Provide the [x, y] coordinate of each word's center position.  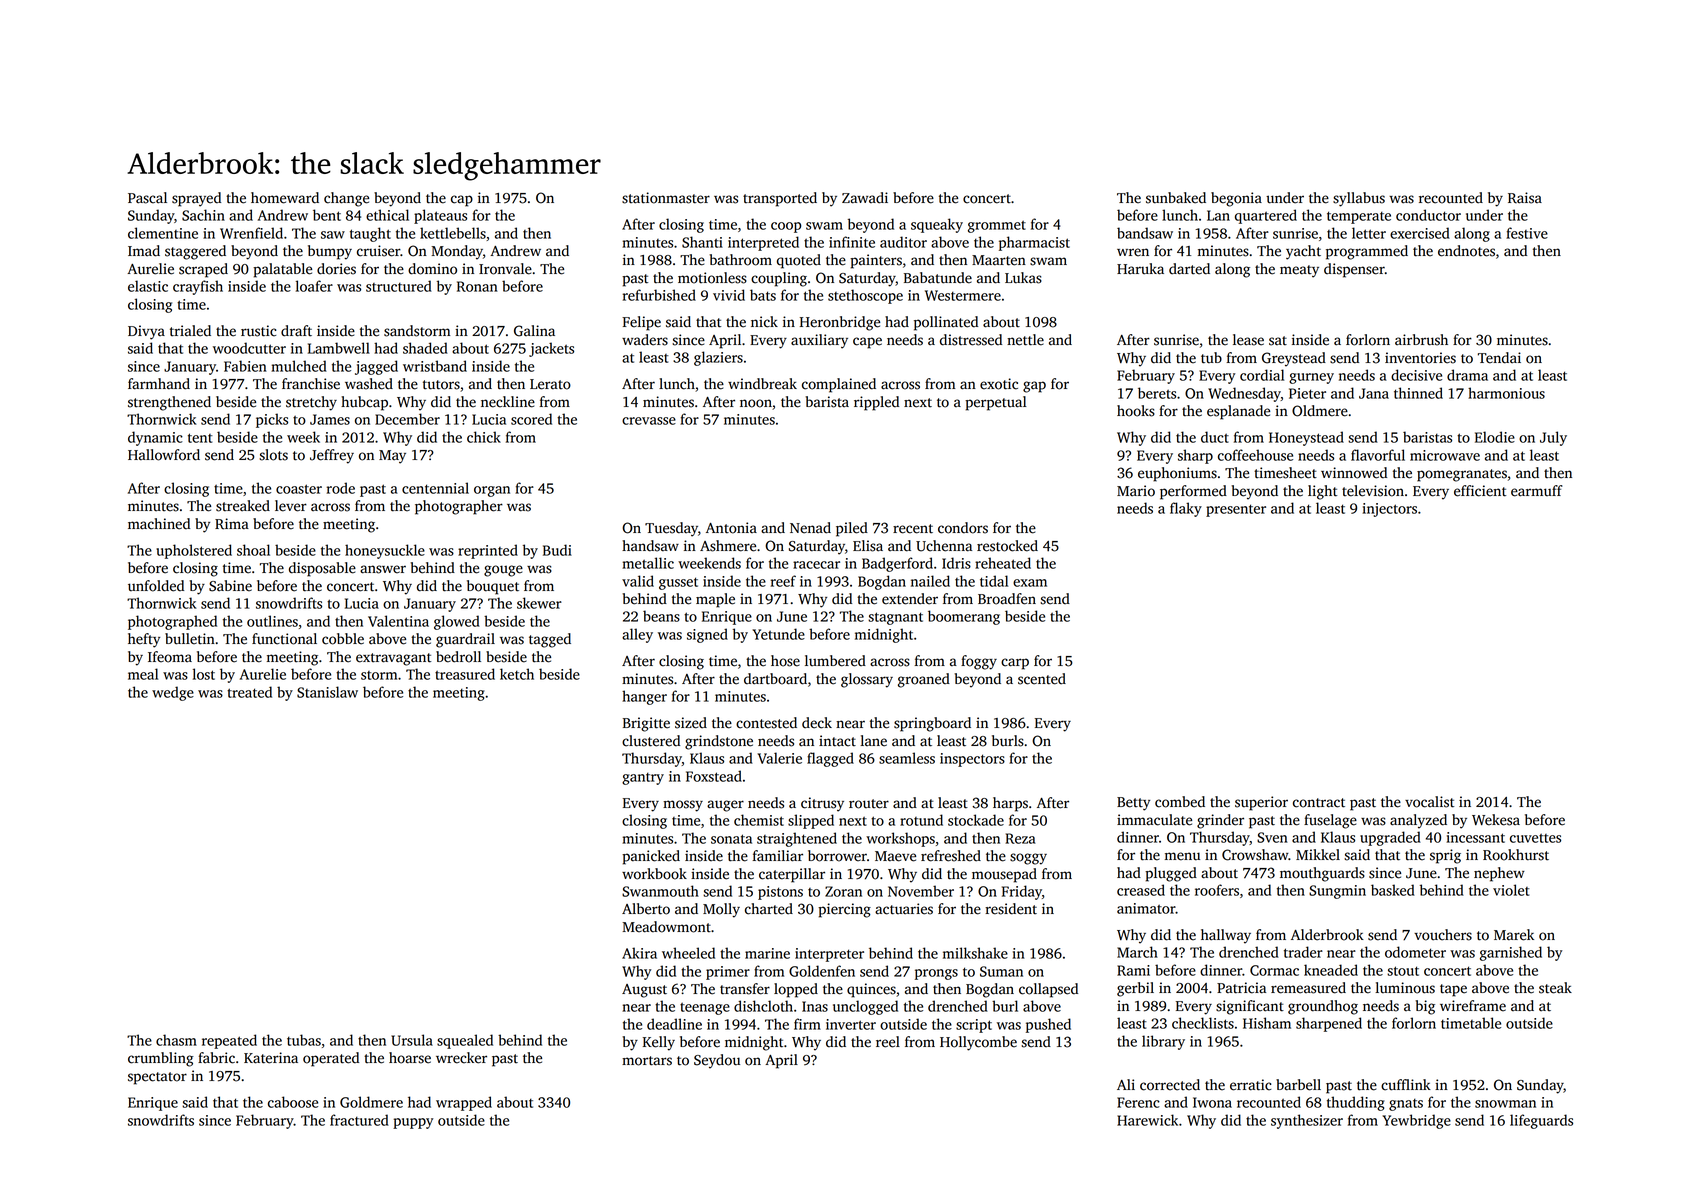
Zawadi [865, 198]
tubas [304, 1040]
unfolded [156, 586]
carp [1015, 664]
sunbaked [1176, 198]
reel [888, 1042]
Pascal [147, 198]
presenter [1236, 510]
